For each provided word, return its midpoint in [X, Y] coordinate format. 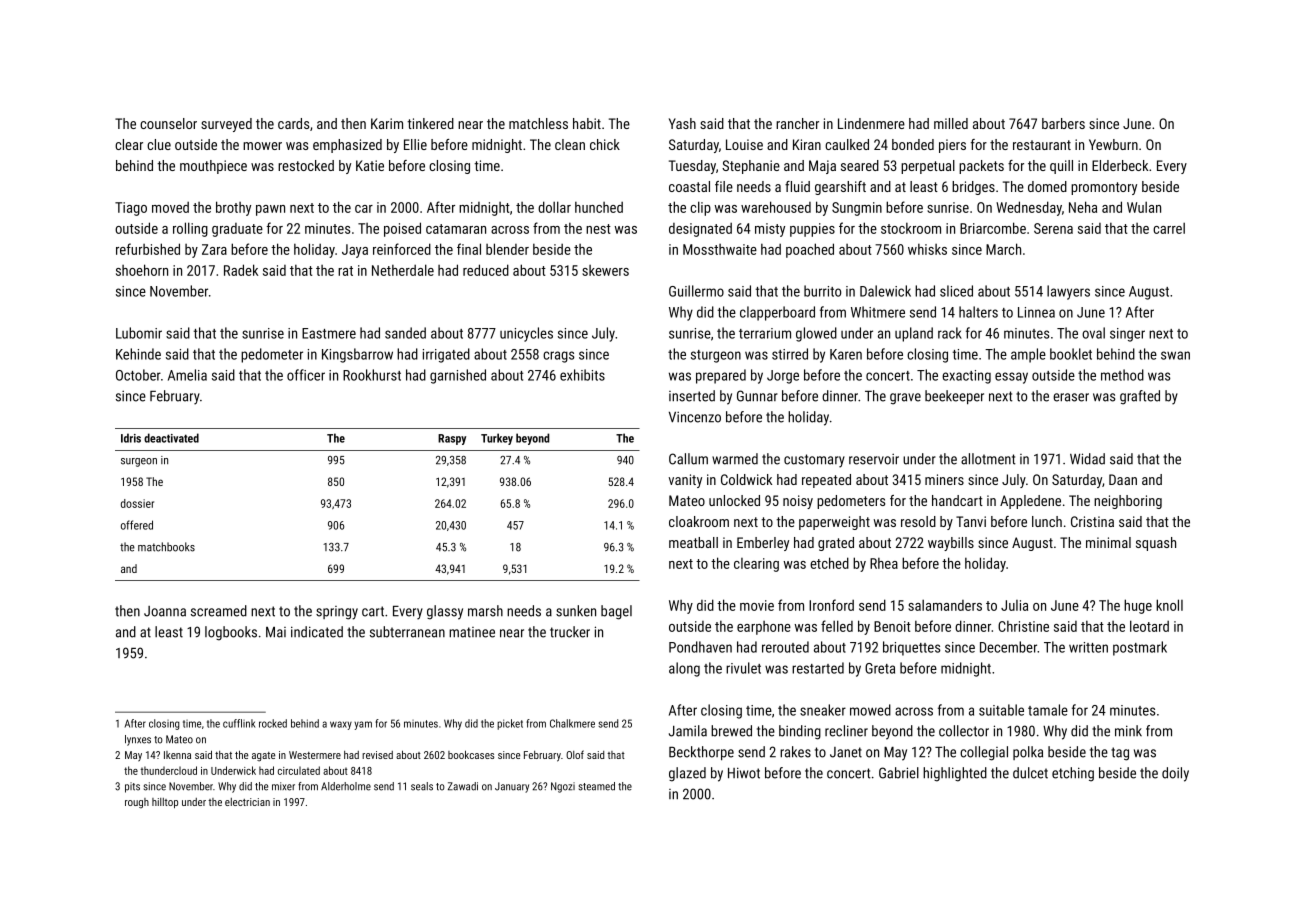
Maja [822, 167]
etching [1073, 774]
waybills [951, 544]
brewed [731, 731]
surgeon [139, 462]
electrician [247, 802]
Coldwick [746, 479]
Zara [214, 249]
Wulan [1144, 207]
